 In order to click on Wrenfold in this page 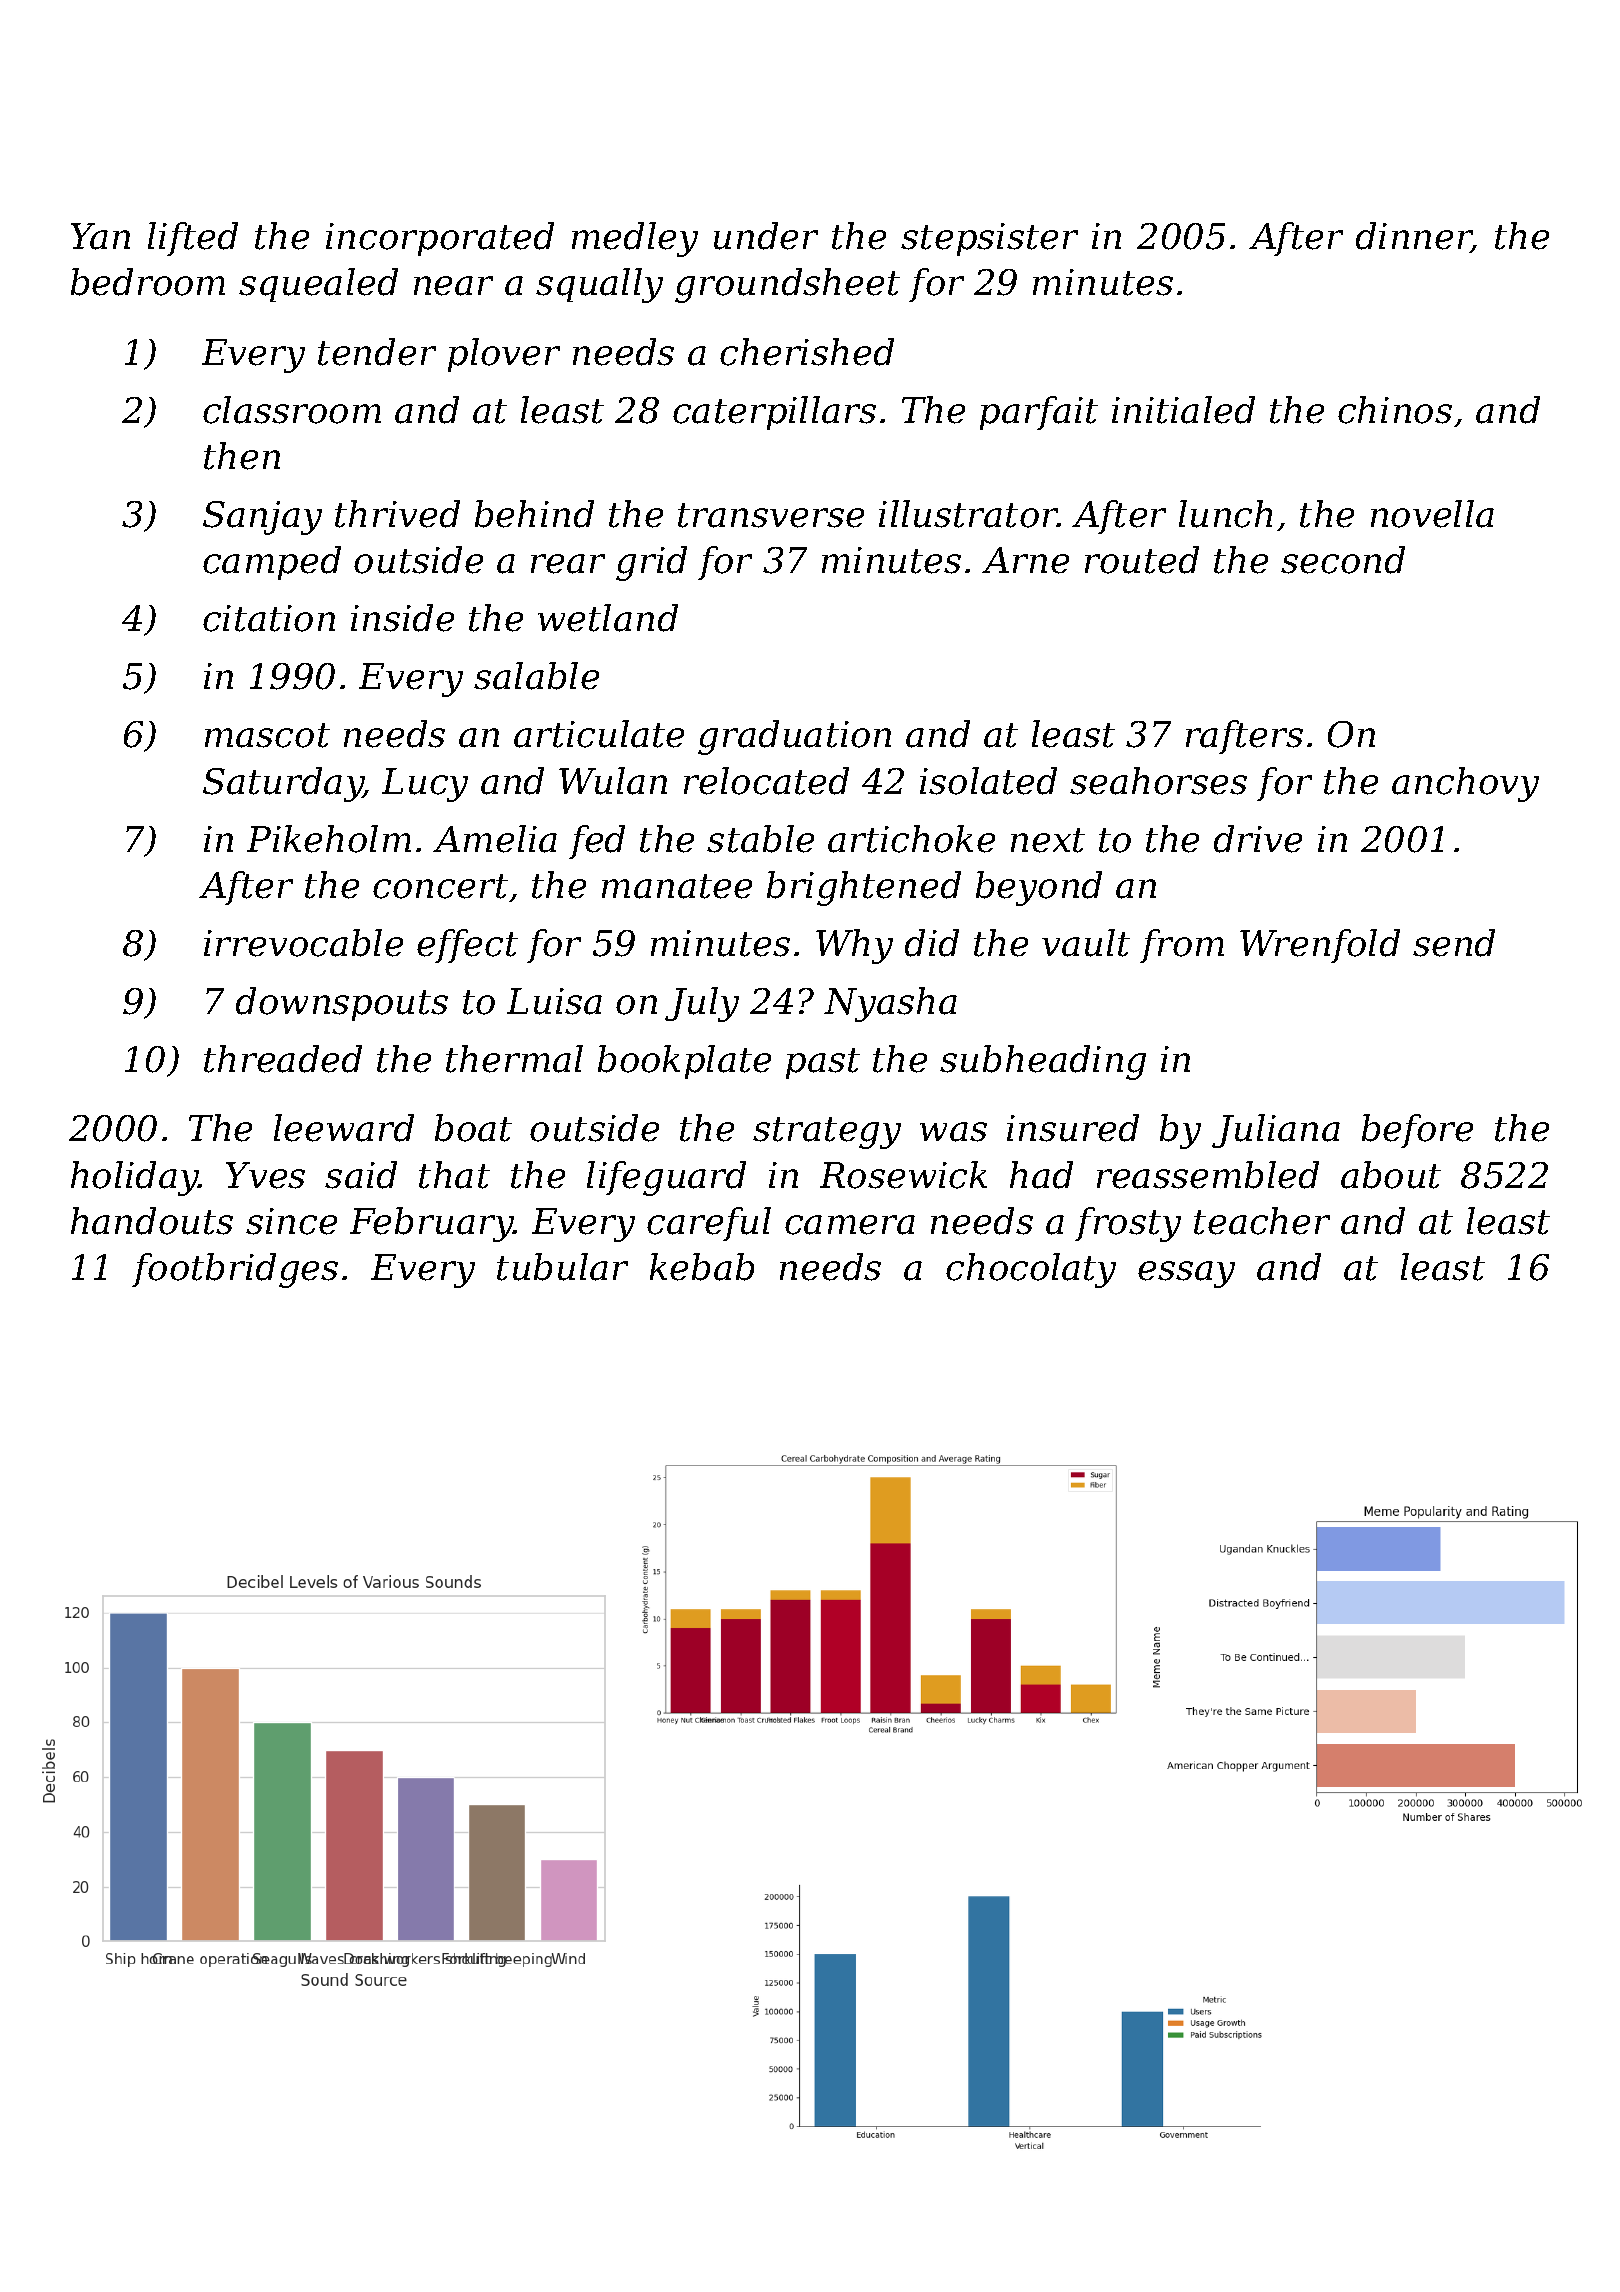, I will do `click(1320, 946)`.
